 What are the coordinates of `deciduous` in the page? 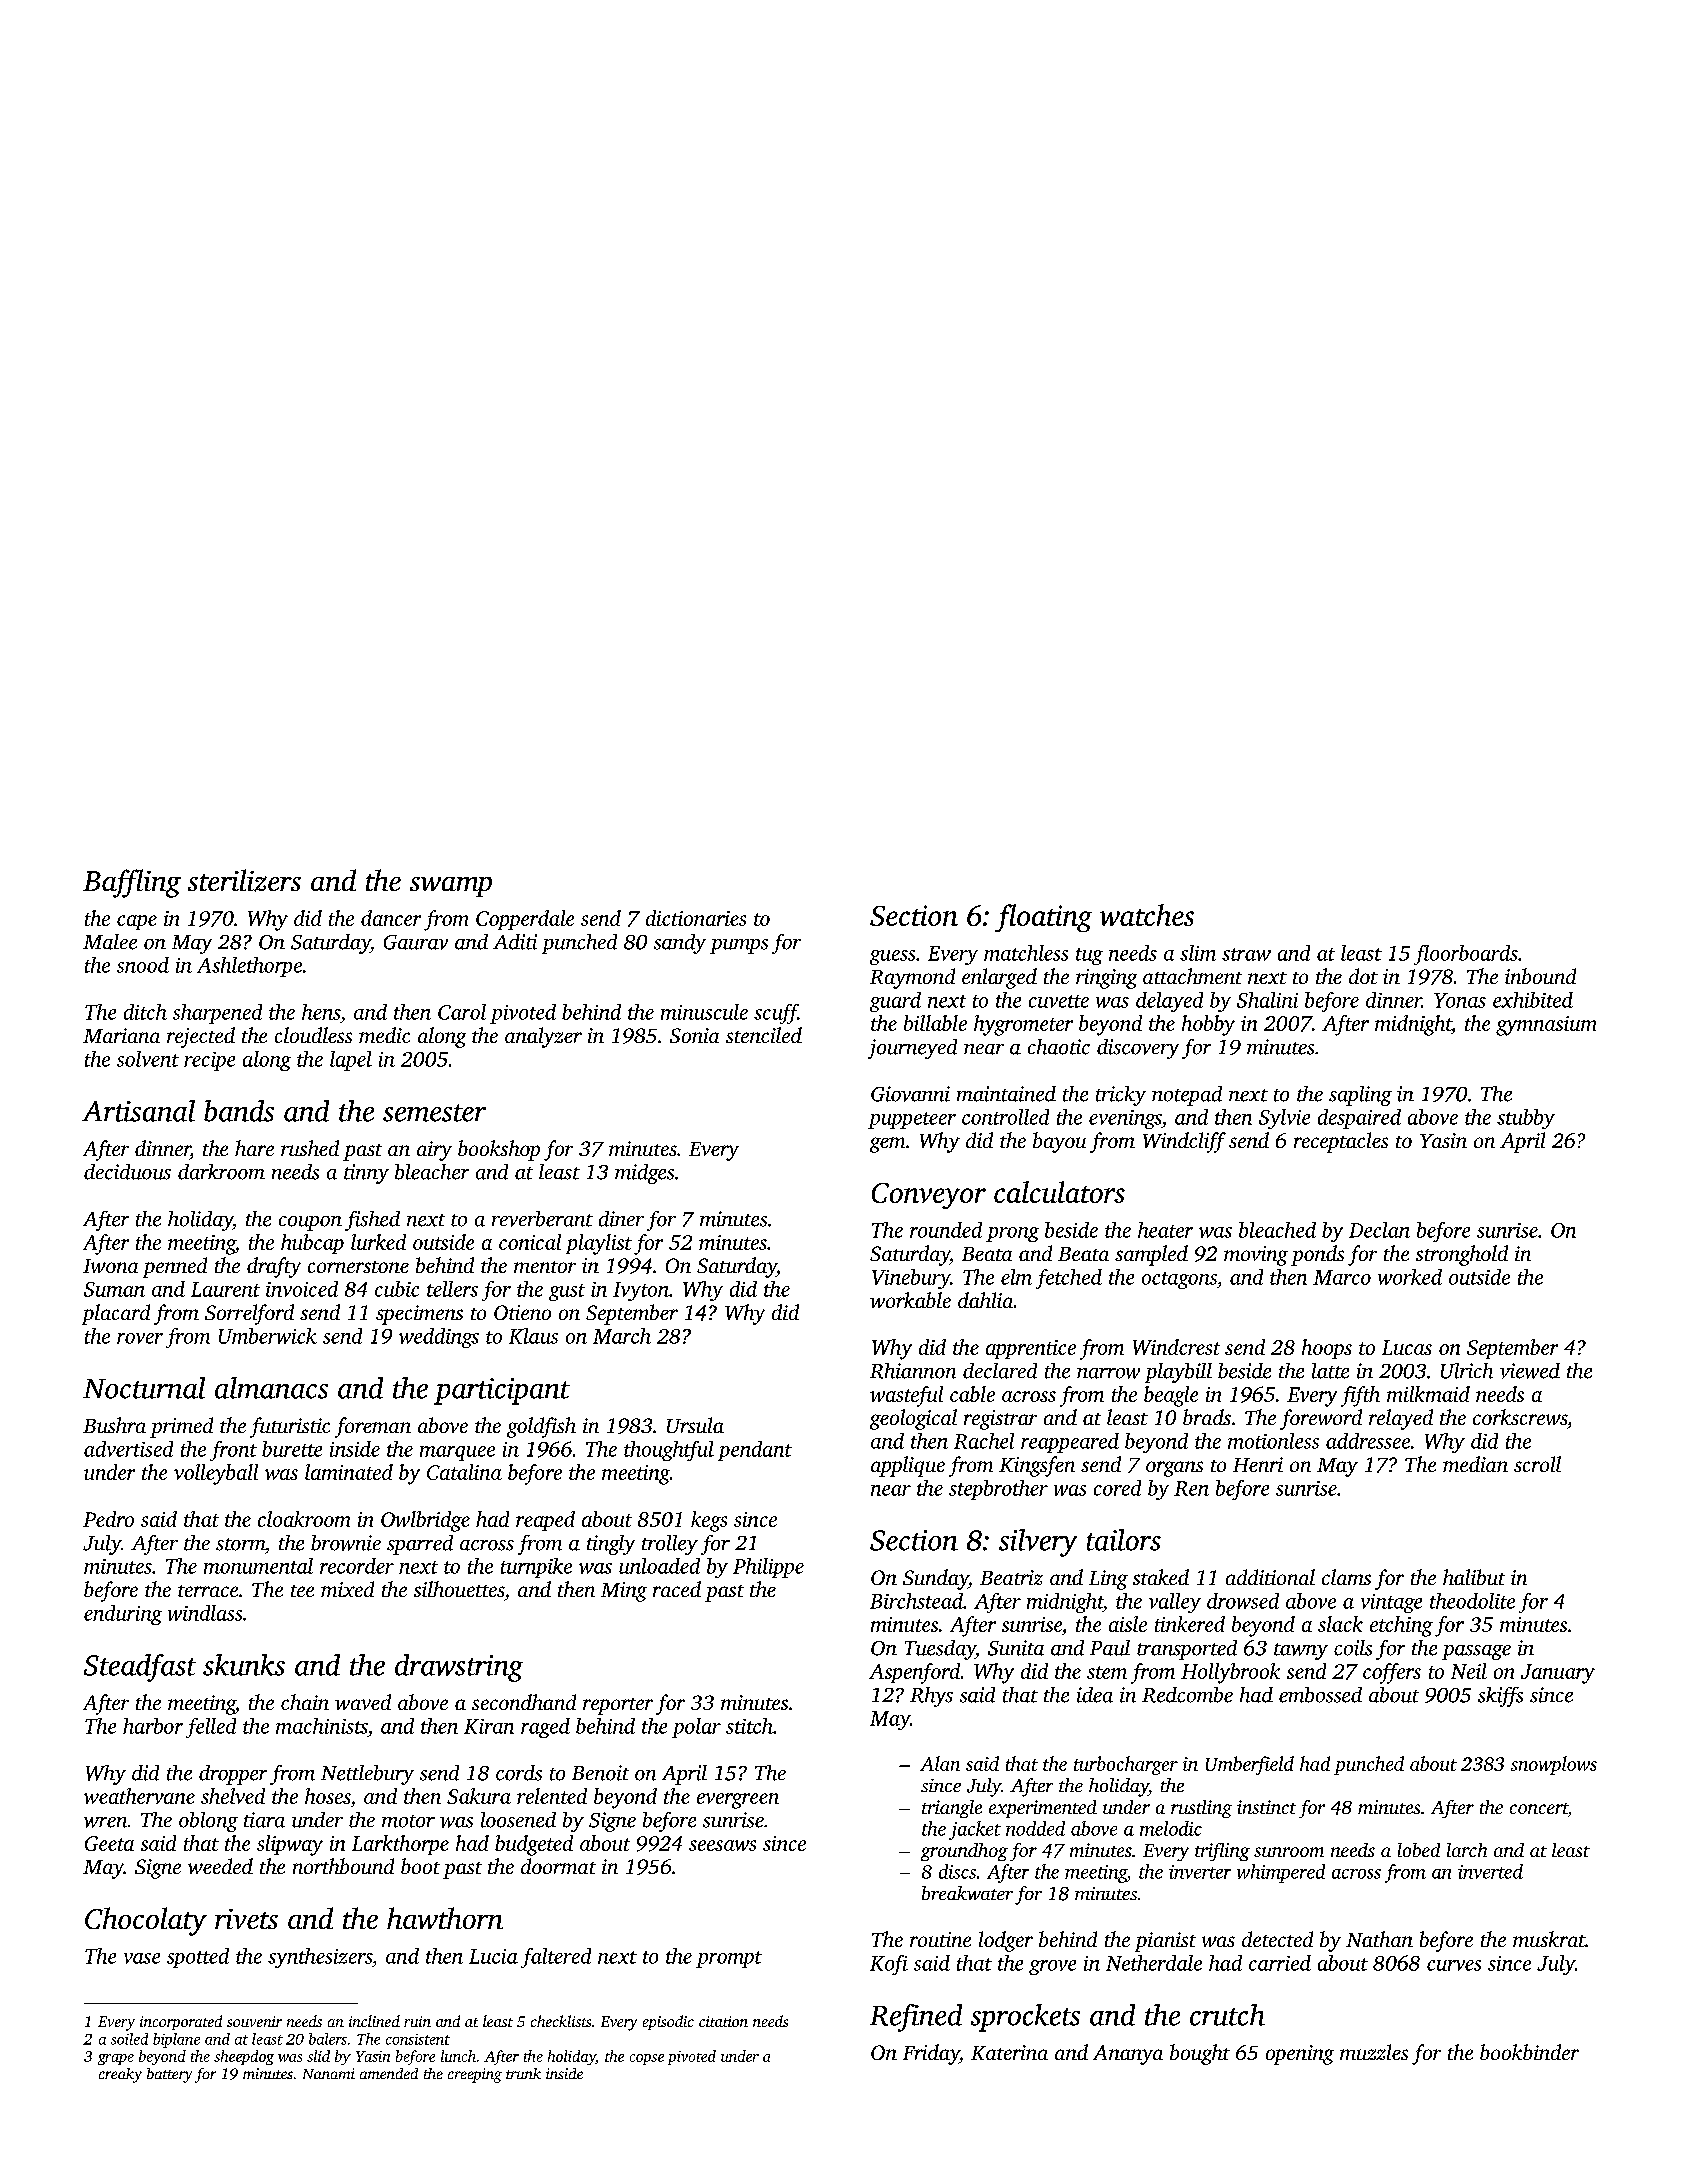 It's located at (127, 1172).
